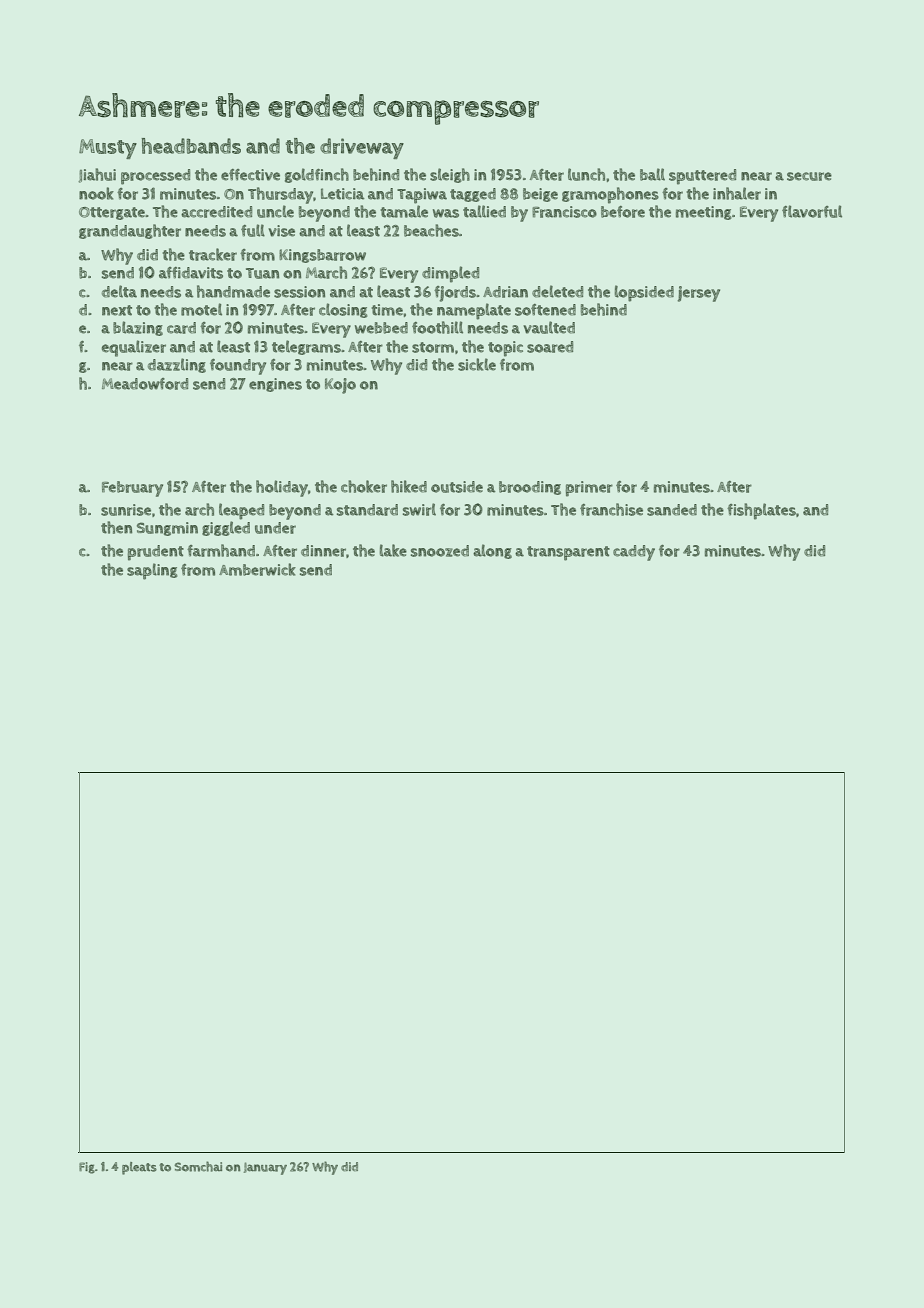 Image resolution: width=924 pixels, height=1308 pixels. Describe the element at coordinates (139, 1168) in the document. I see `pleats` at that location.
